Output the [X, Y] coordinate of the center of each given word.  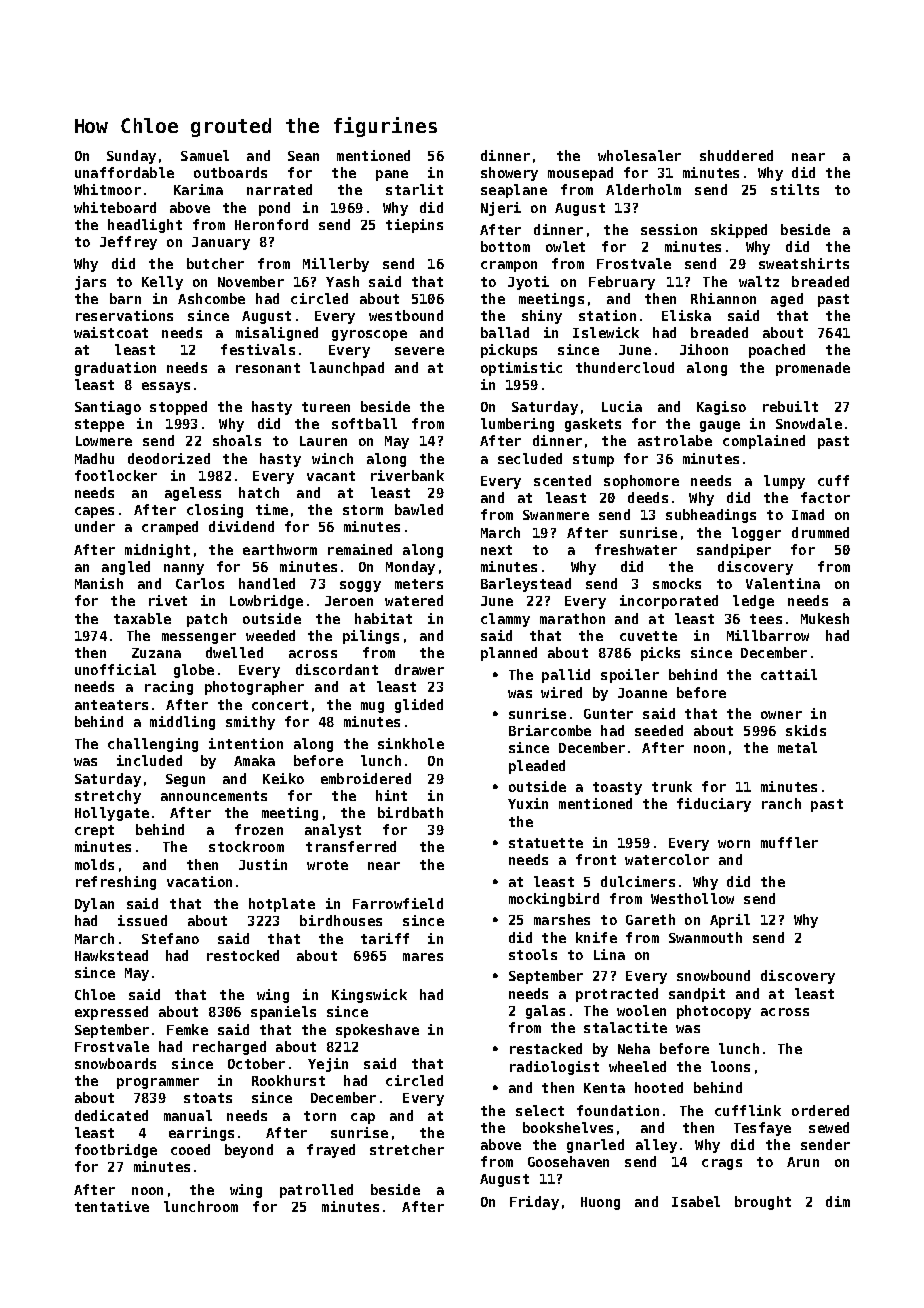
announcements [214, 796]
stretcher [407, 1149]
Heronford [271, 224]
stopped [178, 408]
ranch [781, 803]
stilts [795, 189]
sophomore [641, 482]
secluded [530, 458]
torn [320, 1116]
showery [509, 174]
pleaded [537, 767]
